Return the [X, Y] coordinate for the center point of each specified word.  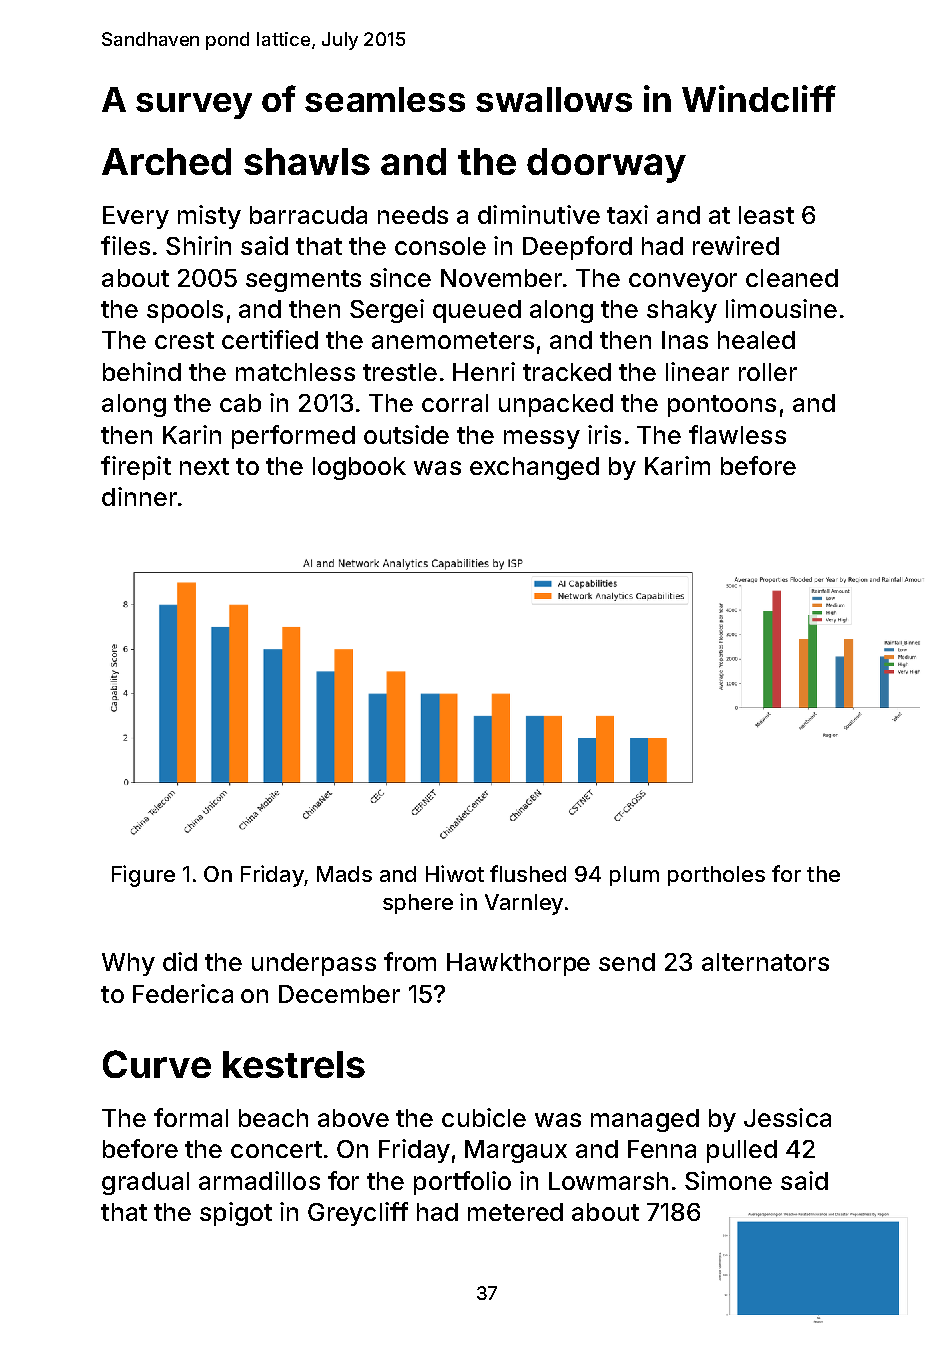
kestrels [294, 1064]
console [440, 246]
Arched [166, 161]
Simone [728, 1180]
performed [293, 437]
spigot [236, 1214]
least [766, 215]
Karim [677, 465]
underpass [314, 964]
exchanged [534, 468]
